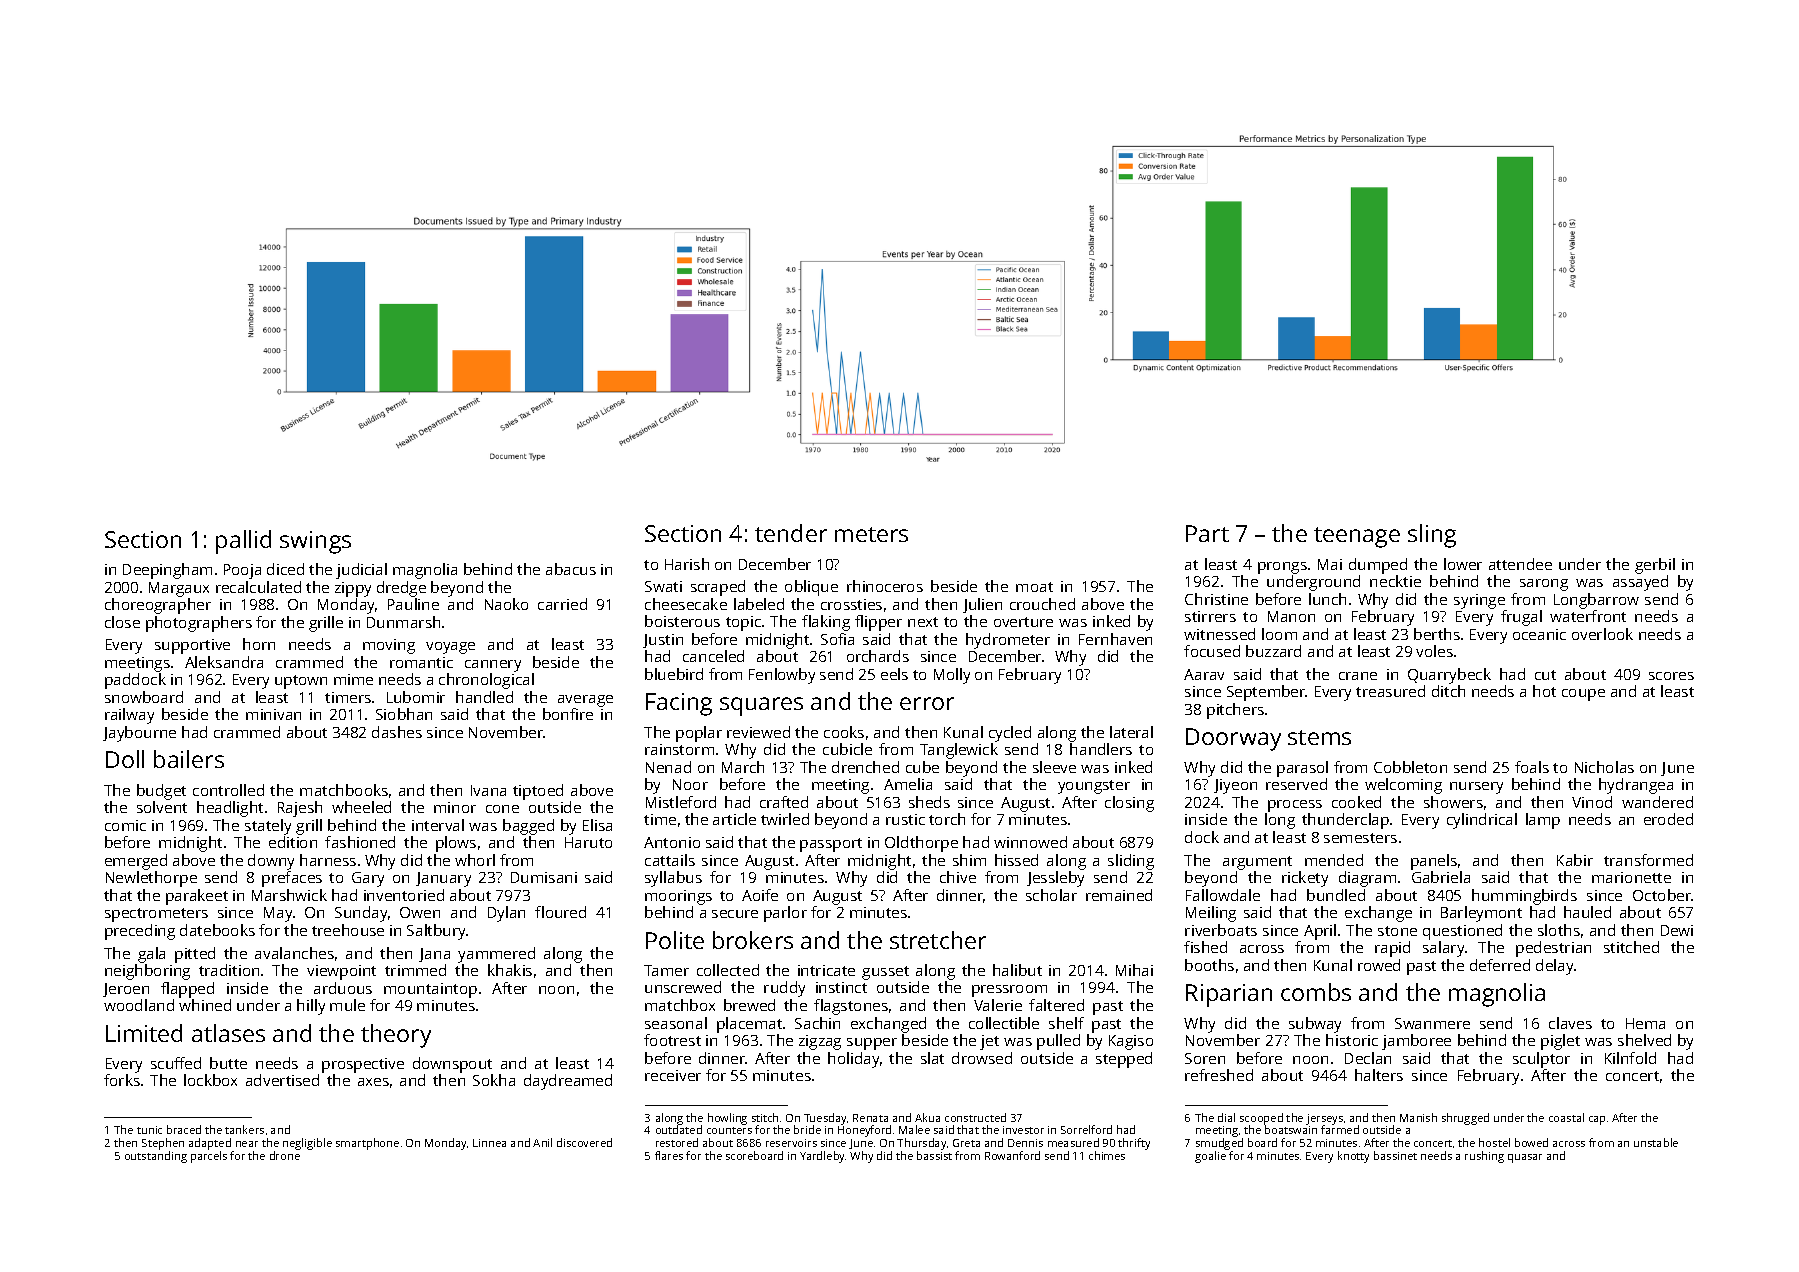 The width and height of the document is (1799, 1272). Describe the element at coordinates (489, 1143) in the document. I see `Linnea` at that location.
